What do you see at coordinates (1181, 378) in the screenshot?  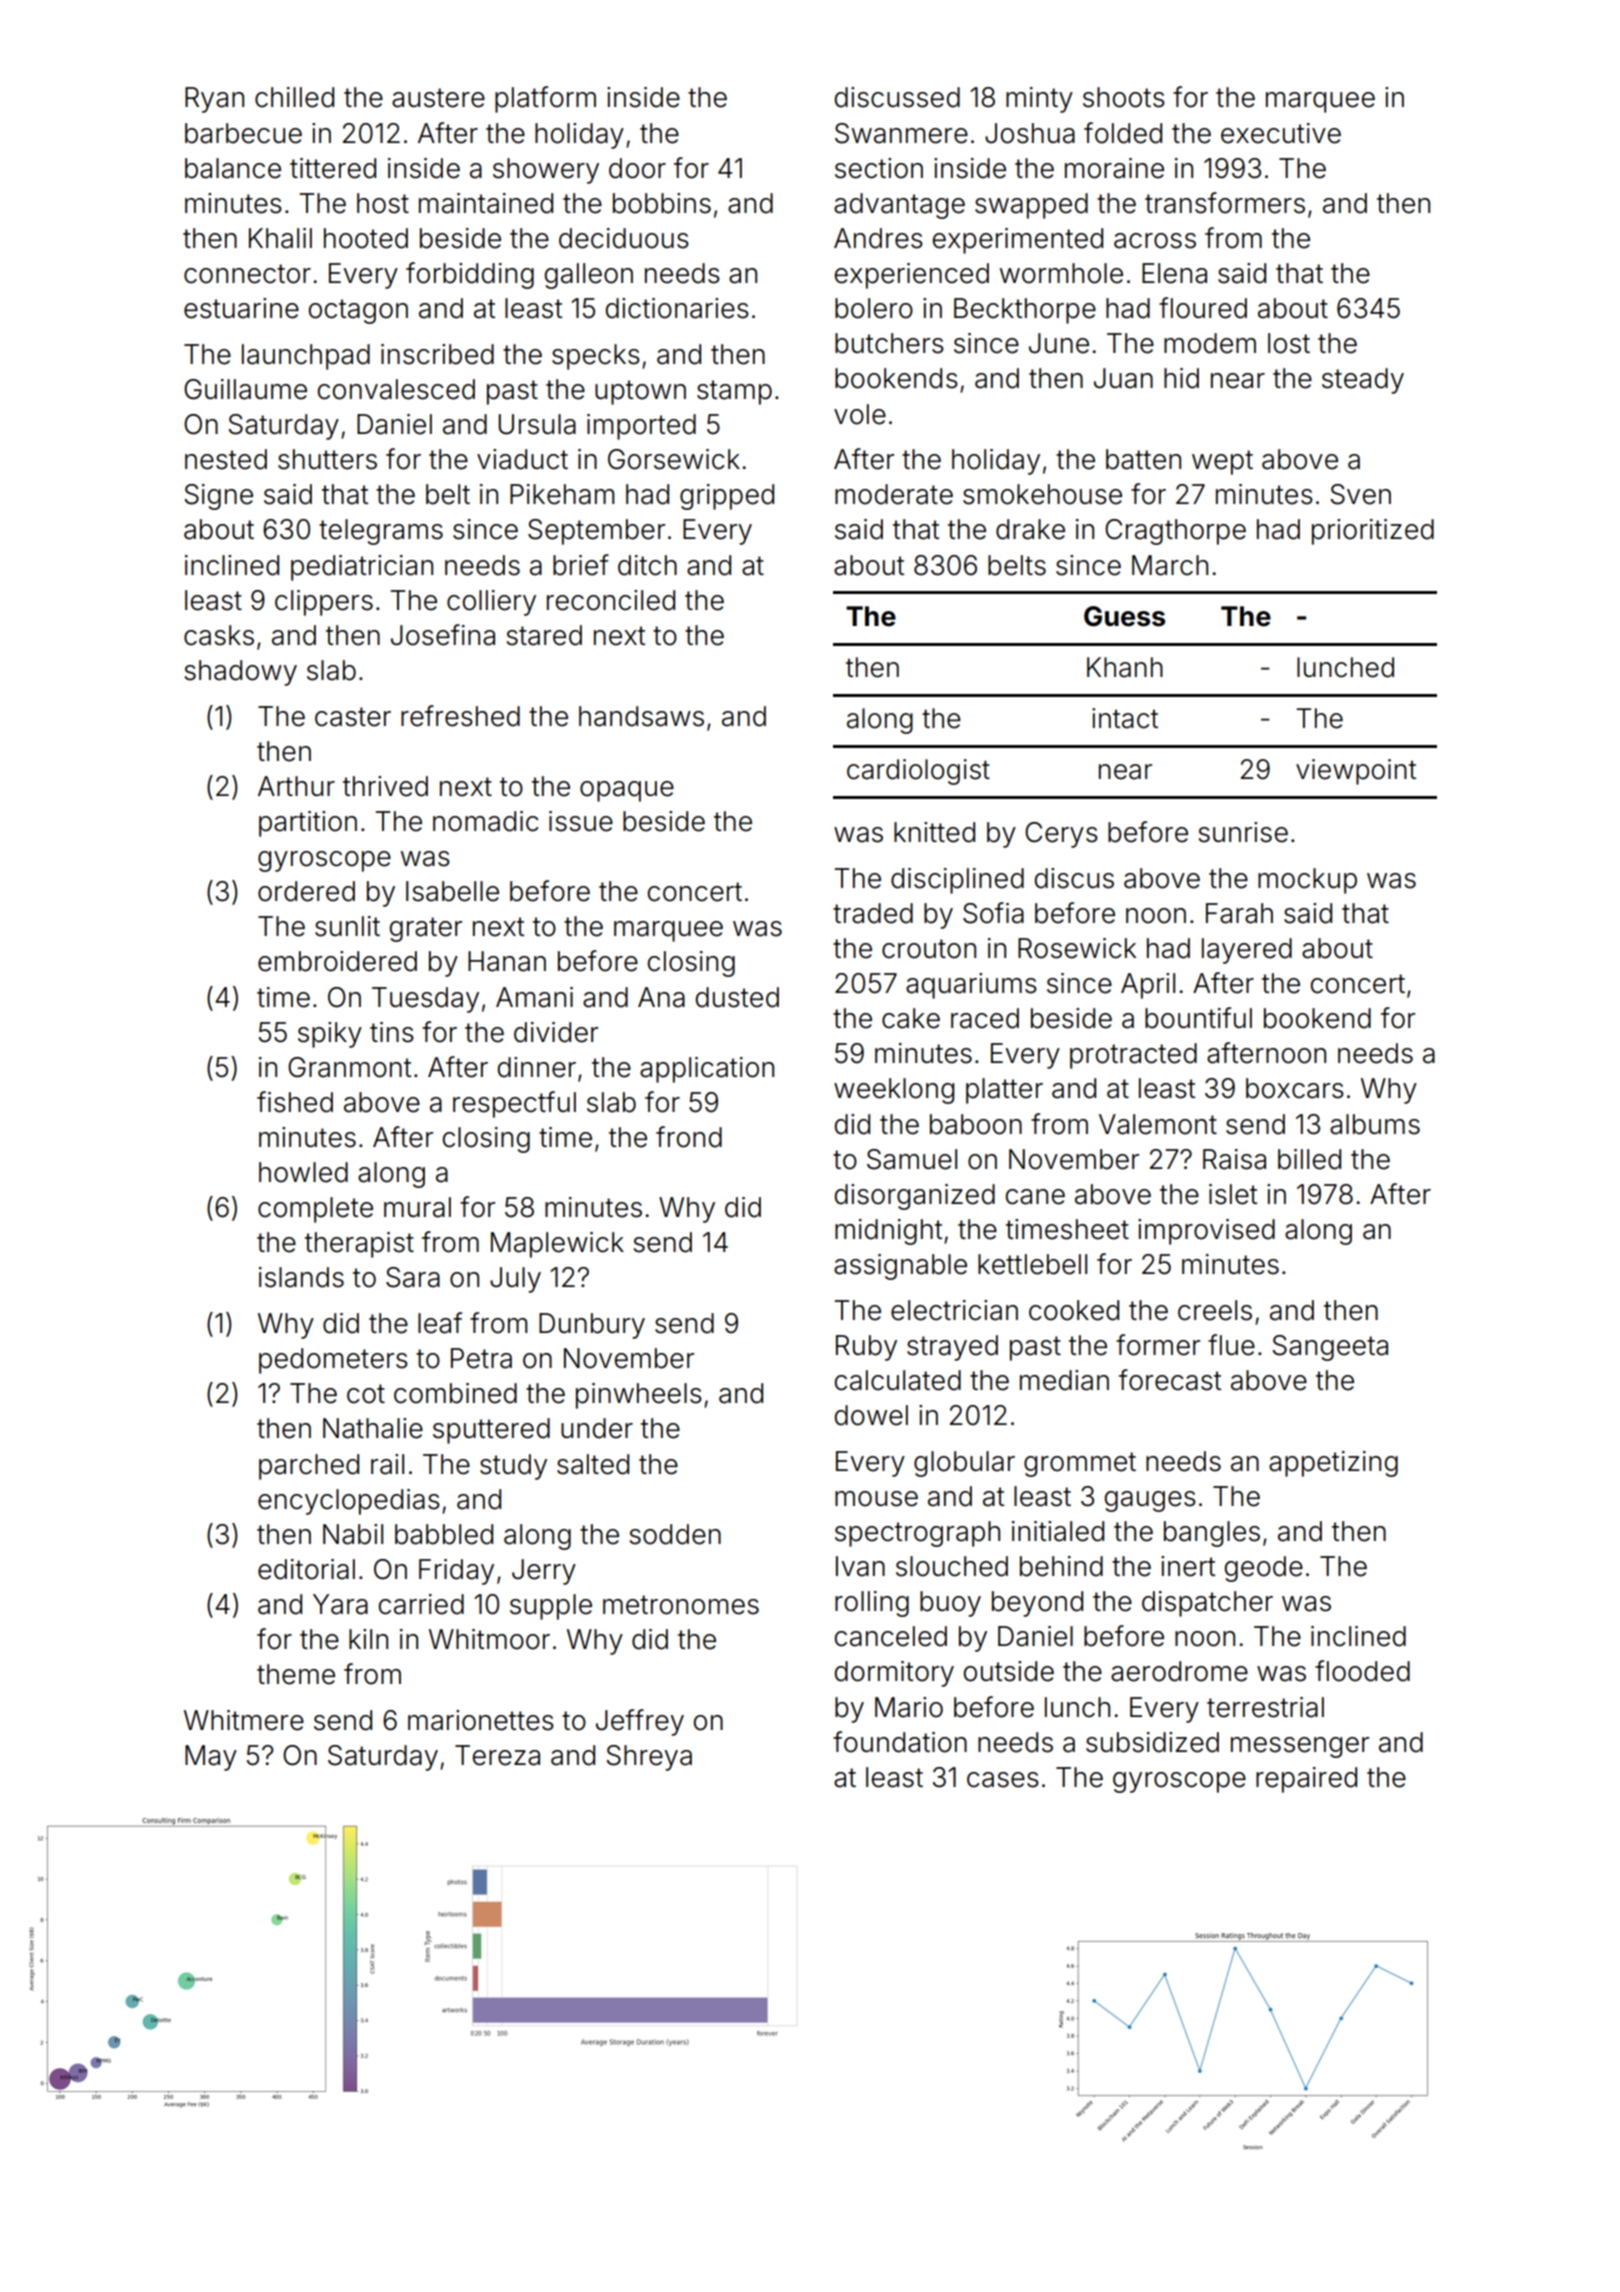 I see `hid` at bounding box center [1181, 378].
